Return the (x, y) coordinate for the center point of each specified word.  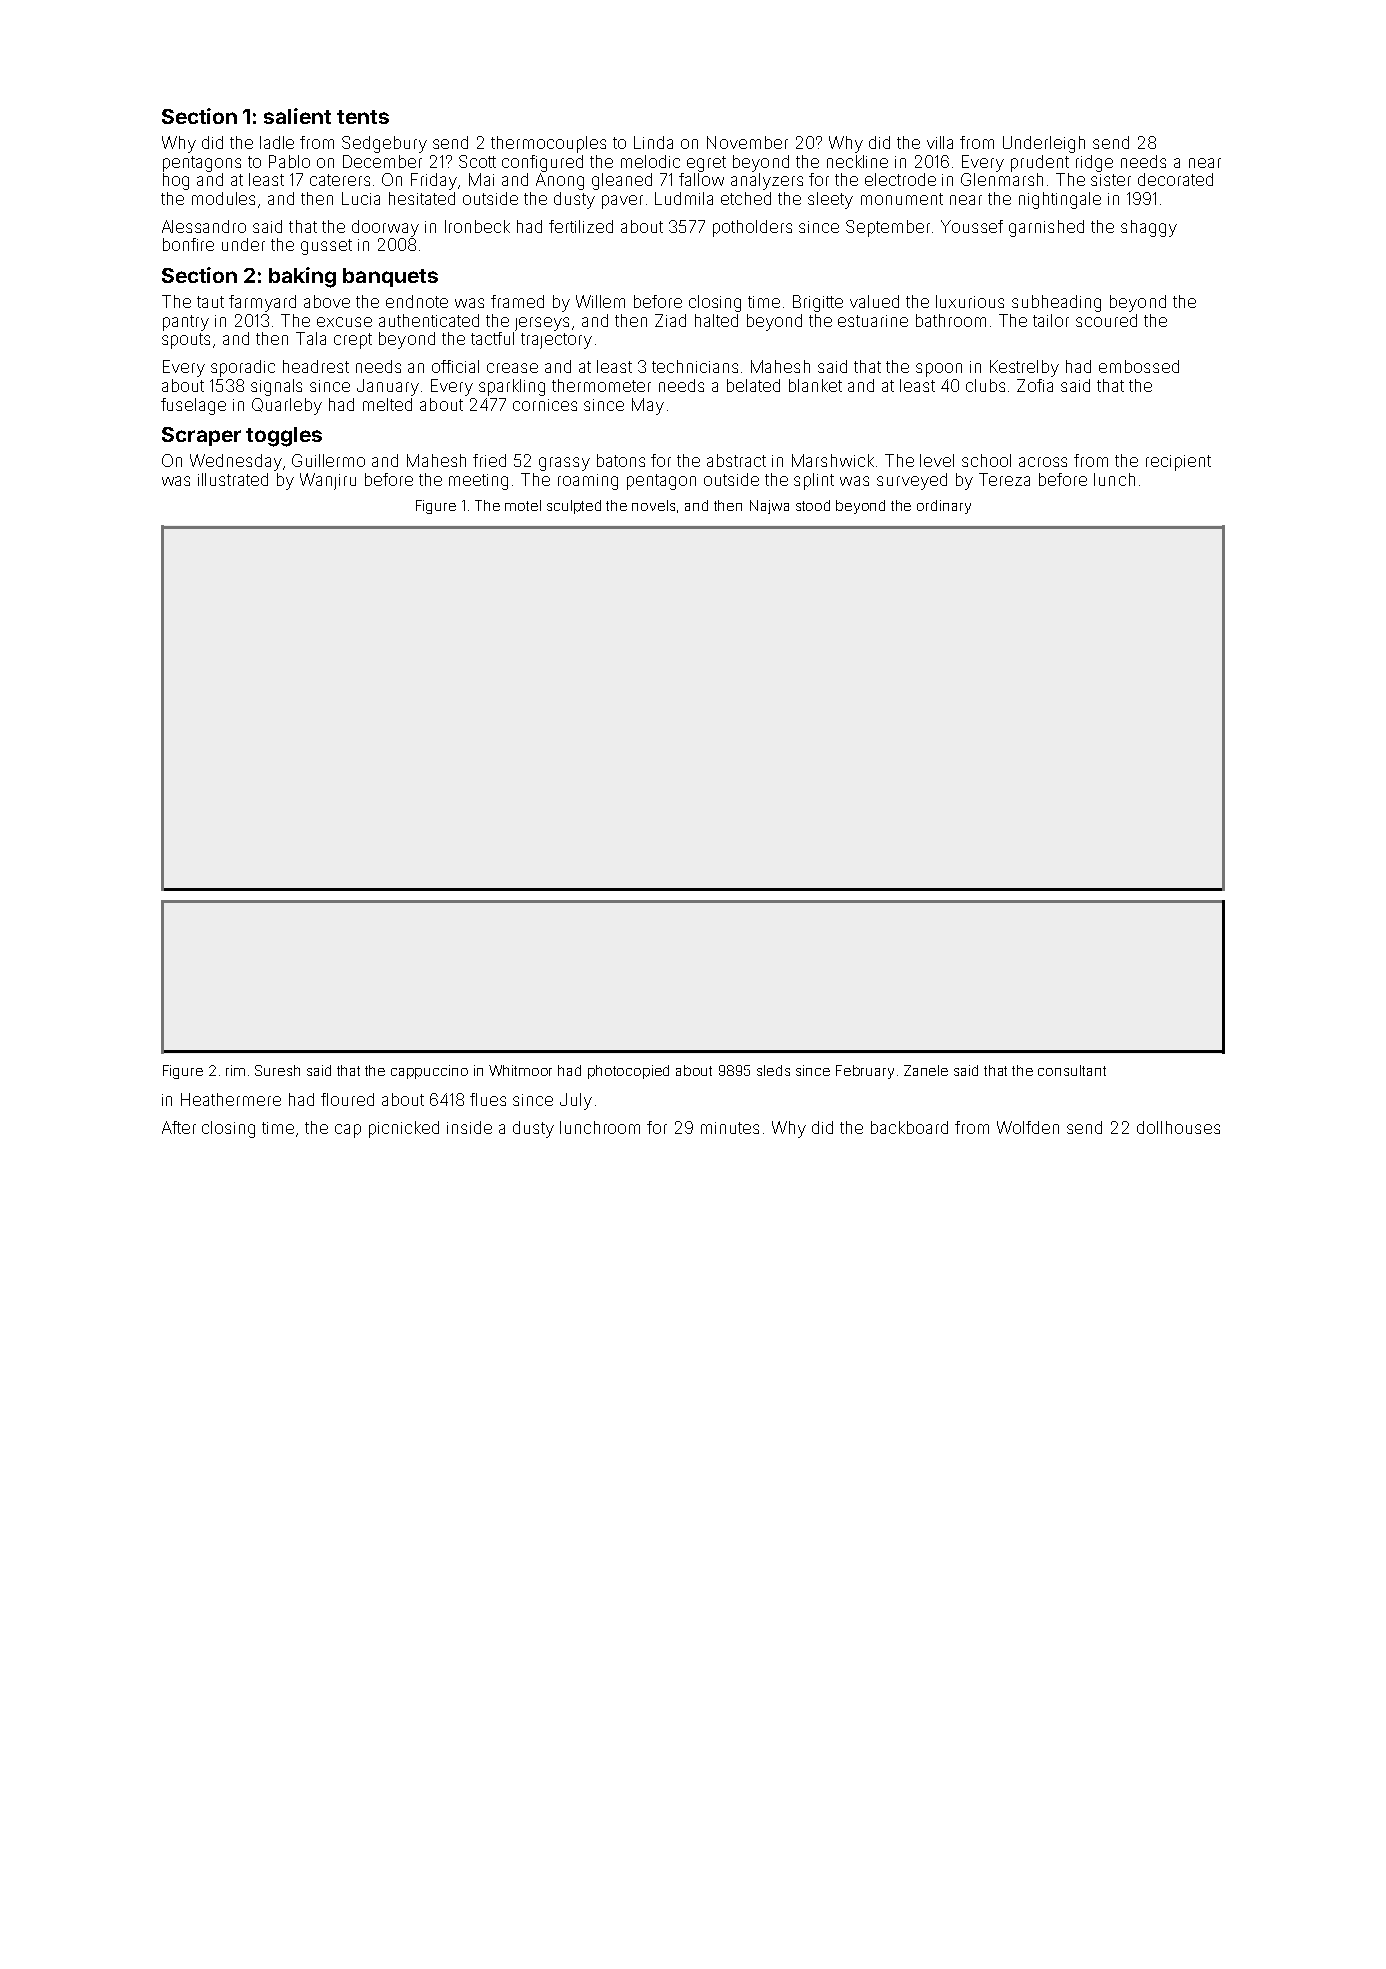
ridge (1094, 163)
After (179, 1127)
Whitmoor (520, 1070)
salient (297, 116)
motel (523, 505)
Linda (653, 142)
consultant (1072, 1070)
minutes (730, 1128)
